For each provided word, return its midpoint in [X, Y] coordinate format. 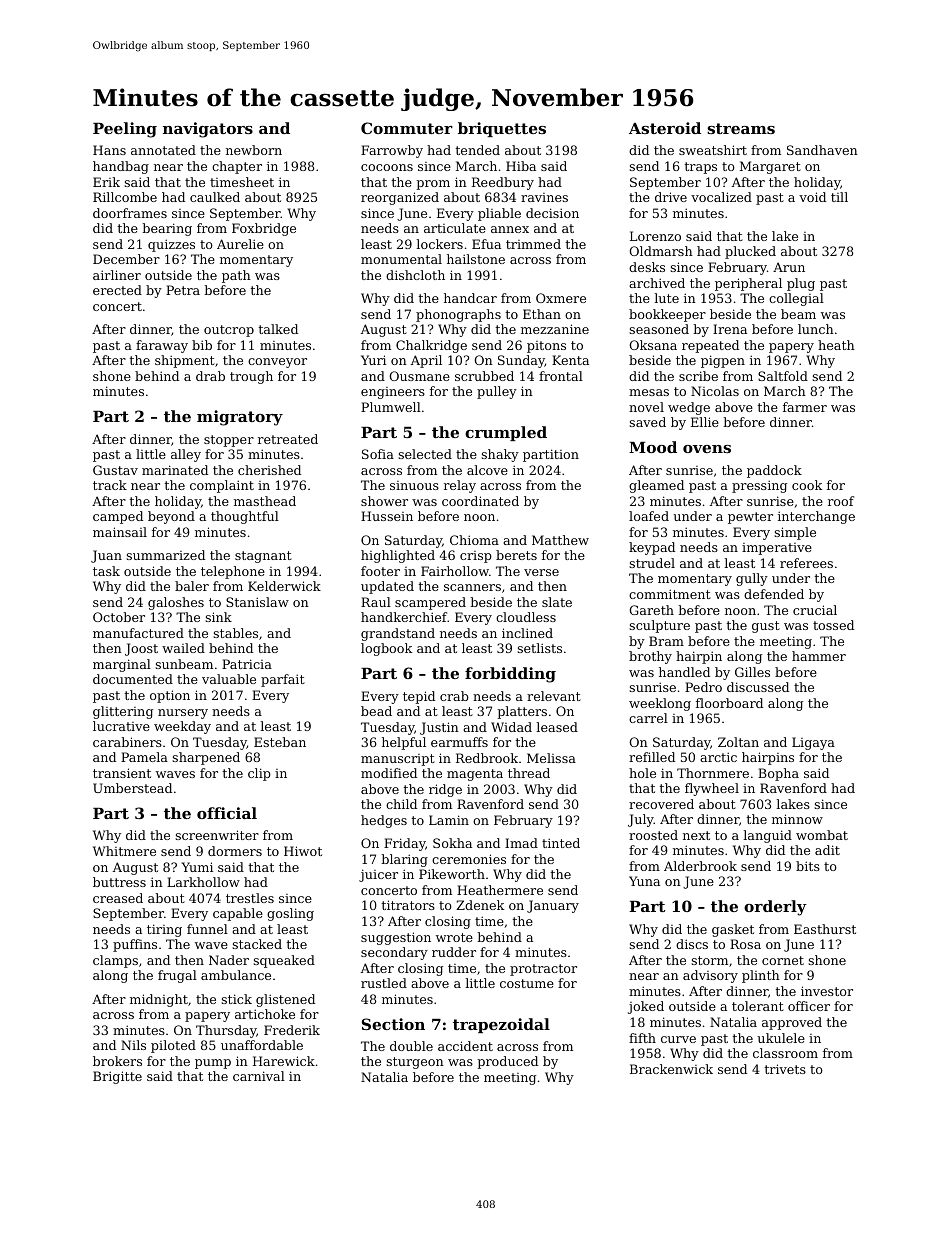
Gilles [752, 672]
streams [741, 128]
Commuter [407, 128]
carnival [259, 1076]
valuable [229, 679]
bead [376, 711]
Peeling [125, 130]
